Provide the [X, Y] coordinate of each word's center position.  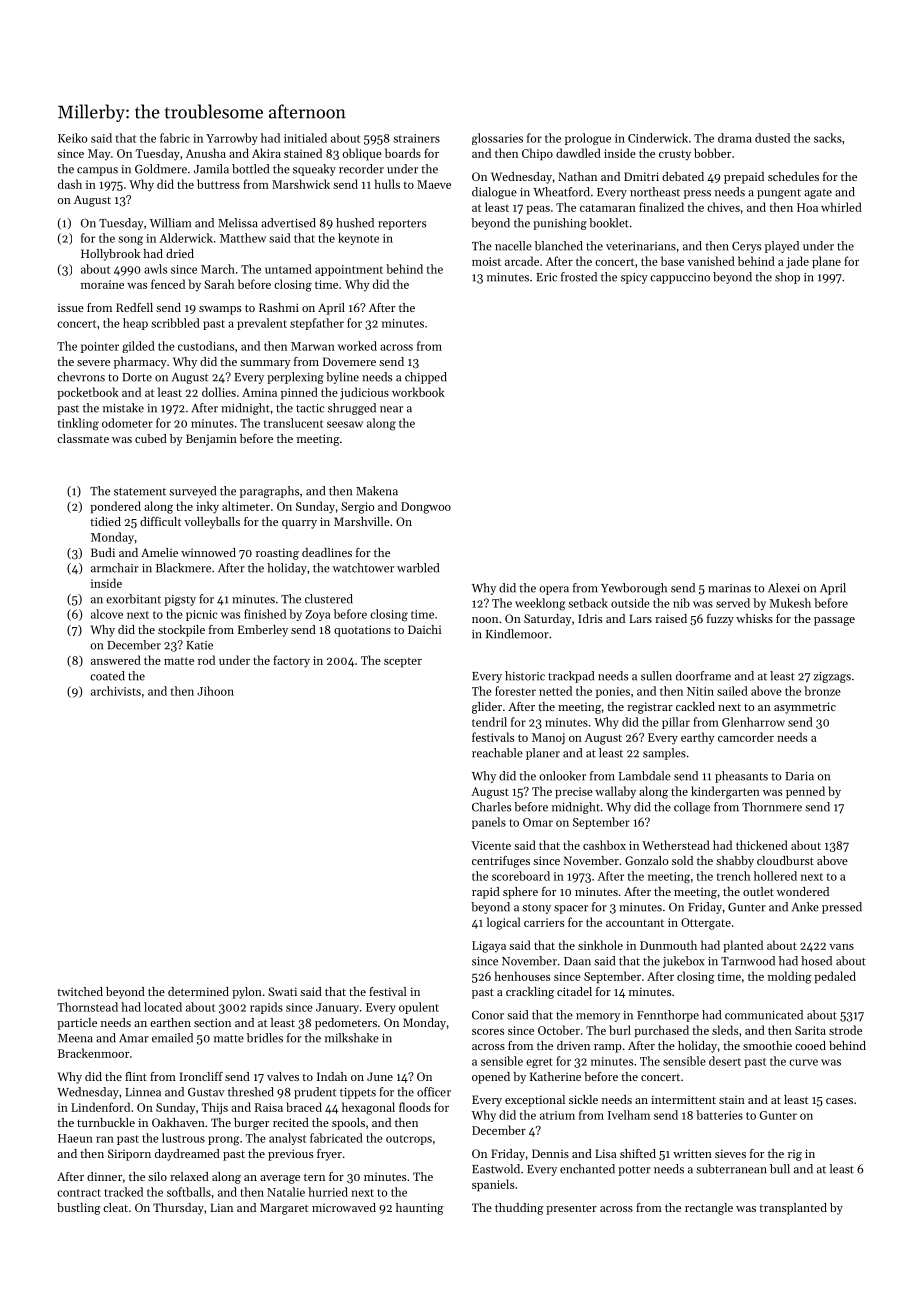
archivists [116, 691]
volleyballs [212, 523]
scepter [403, 662]
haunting [419, 1209]
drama [735, 138]
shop [787, 278]
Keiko [73, 138]
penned [805, 792]
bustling [78, 1209]
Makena [377, 491]
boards [403, 153]
